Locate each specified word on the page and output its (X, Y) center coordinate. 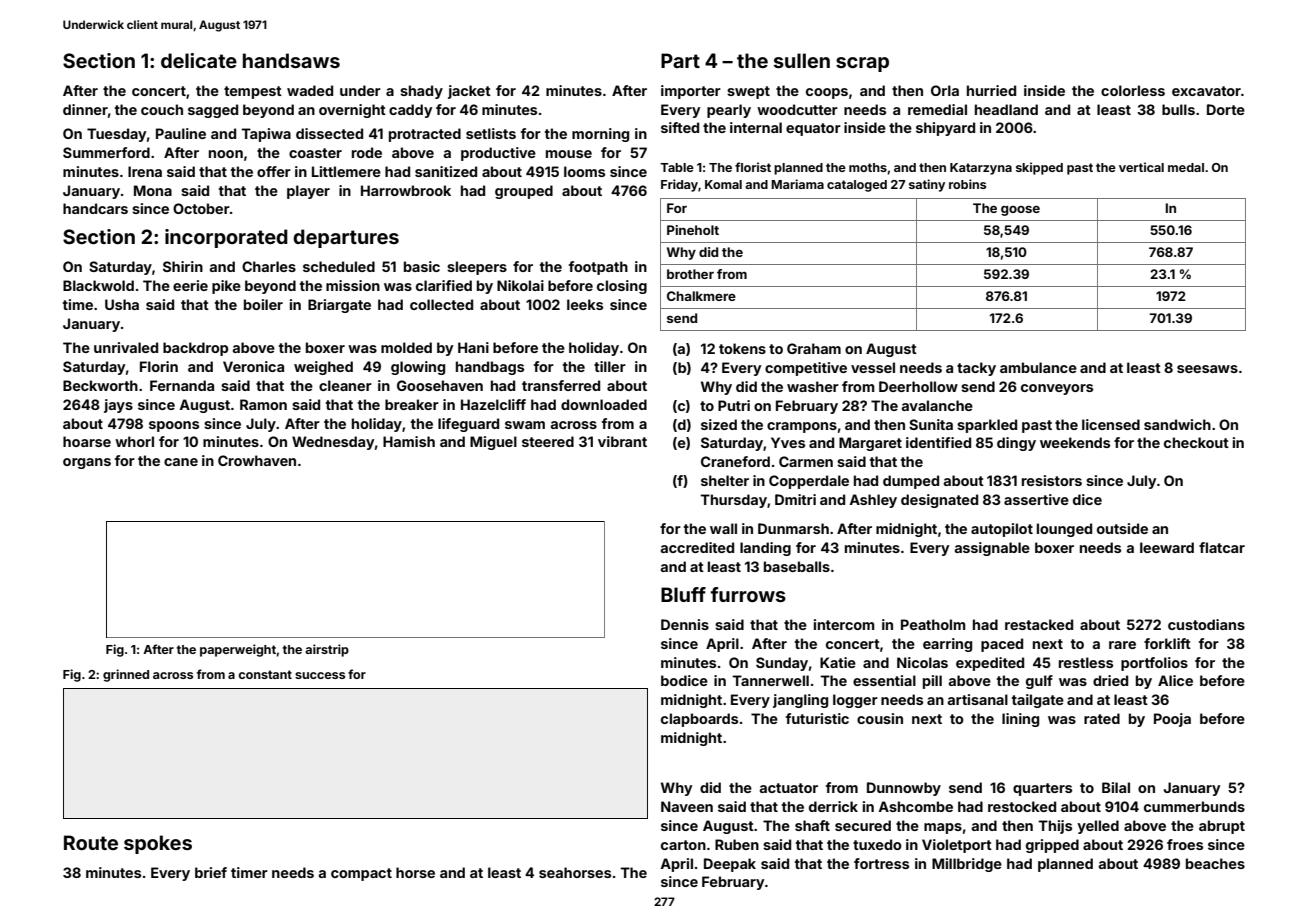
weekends (1075, 442)
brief (211, 872)
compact (361, 874)
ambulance (1038, 367)
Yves (788, 442)
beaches (1215, 863)
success (320, 675)
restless (1086, 662)
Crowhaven (257, 460)
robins (967, 184)
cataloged (857, 186)
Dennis (685, 624)
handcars (95, 208)
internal (756, 127)
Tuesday (116, 135)
